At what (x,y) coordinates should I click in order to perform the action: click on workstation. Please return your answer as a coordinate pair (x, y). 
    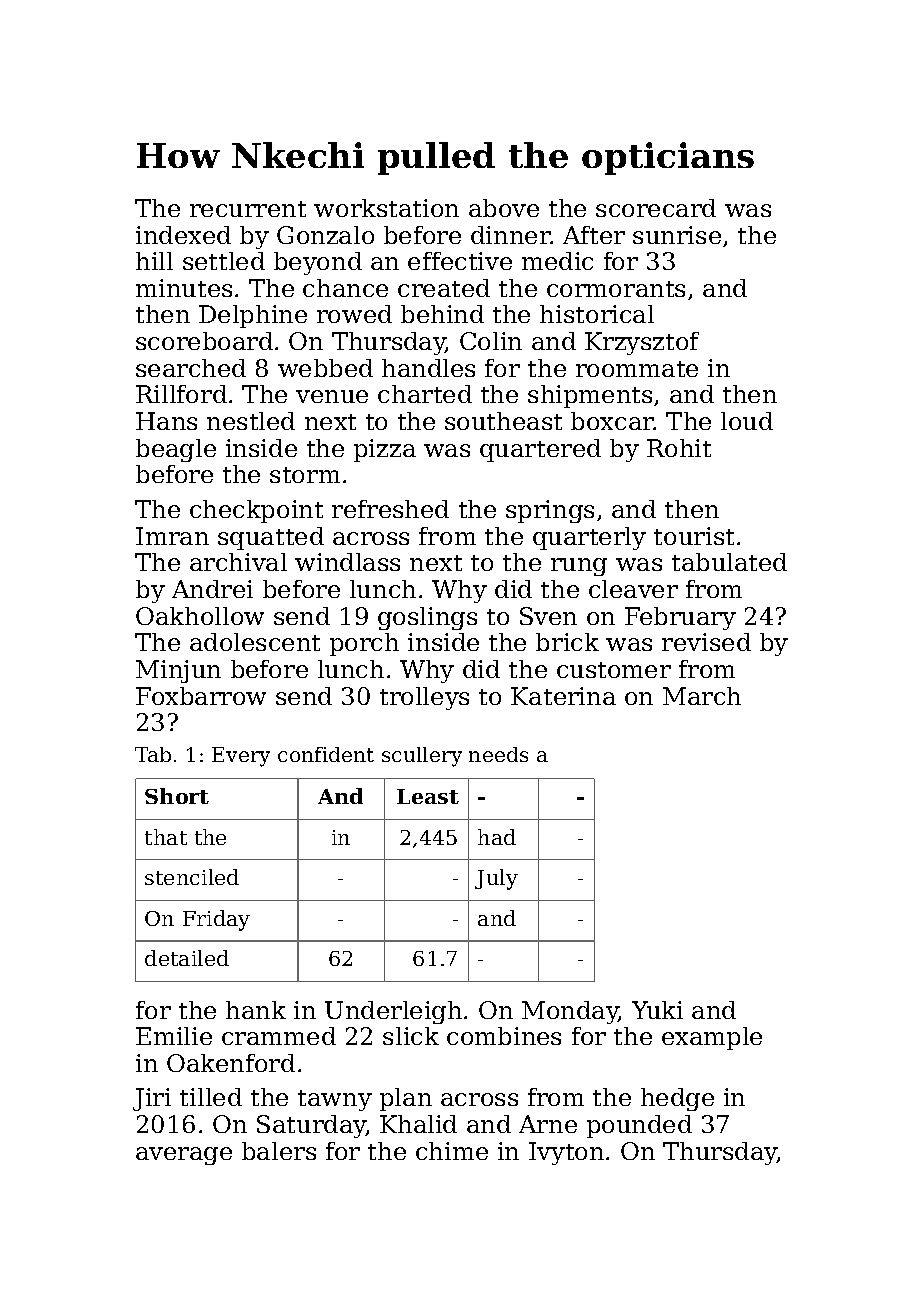
    Looking at the image, I should click on (386, 208).
